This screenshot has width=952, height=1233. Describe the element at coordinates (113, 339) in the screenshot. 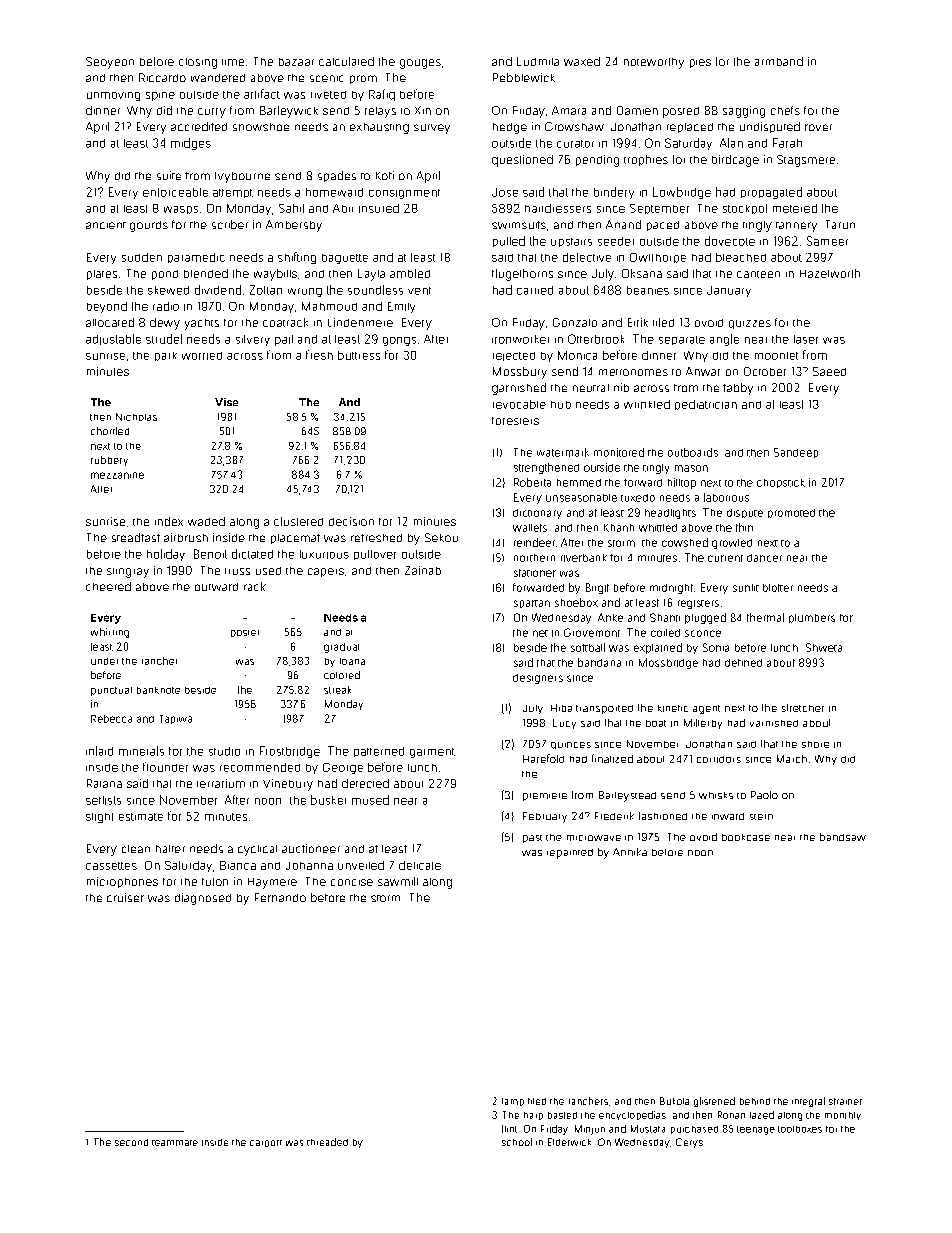

I see `adjustable` at that location.
